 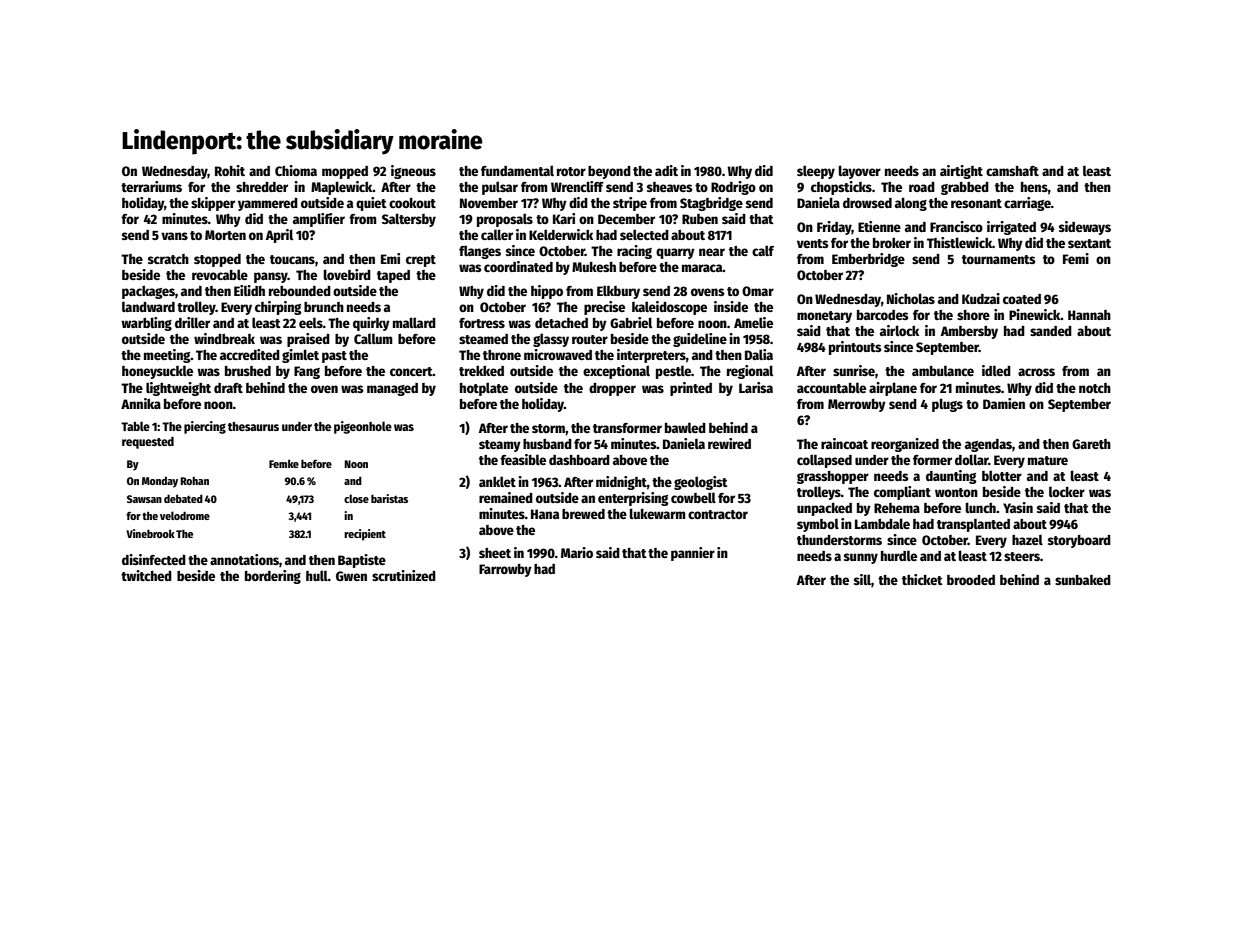 I want to click on daunting, so click(x=951, y=477).
